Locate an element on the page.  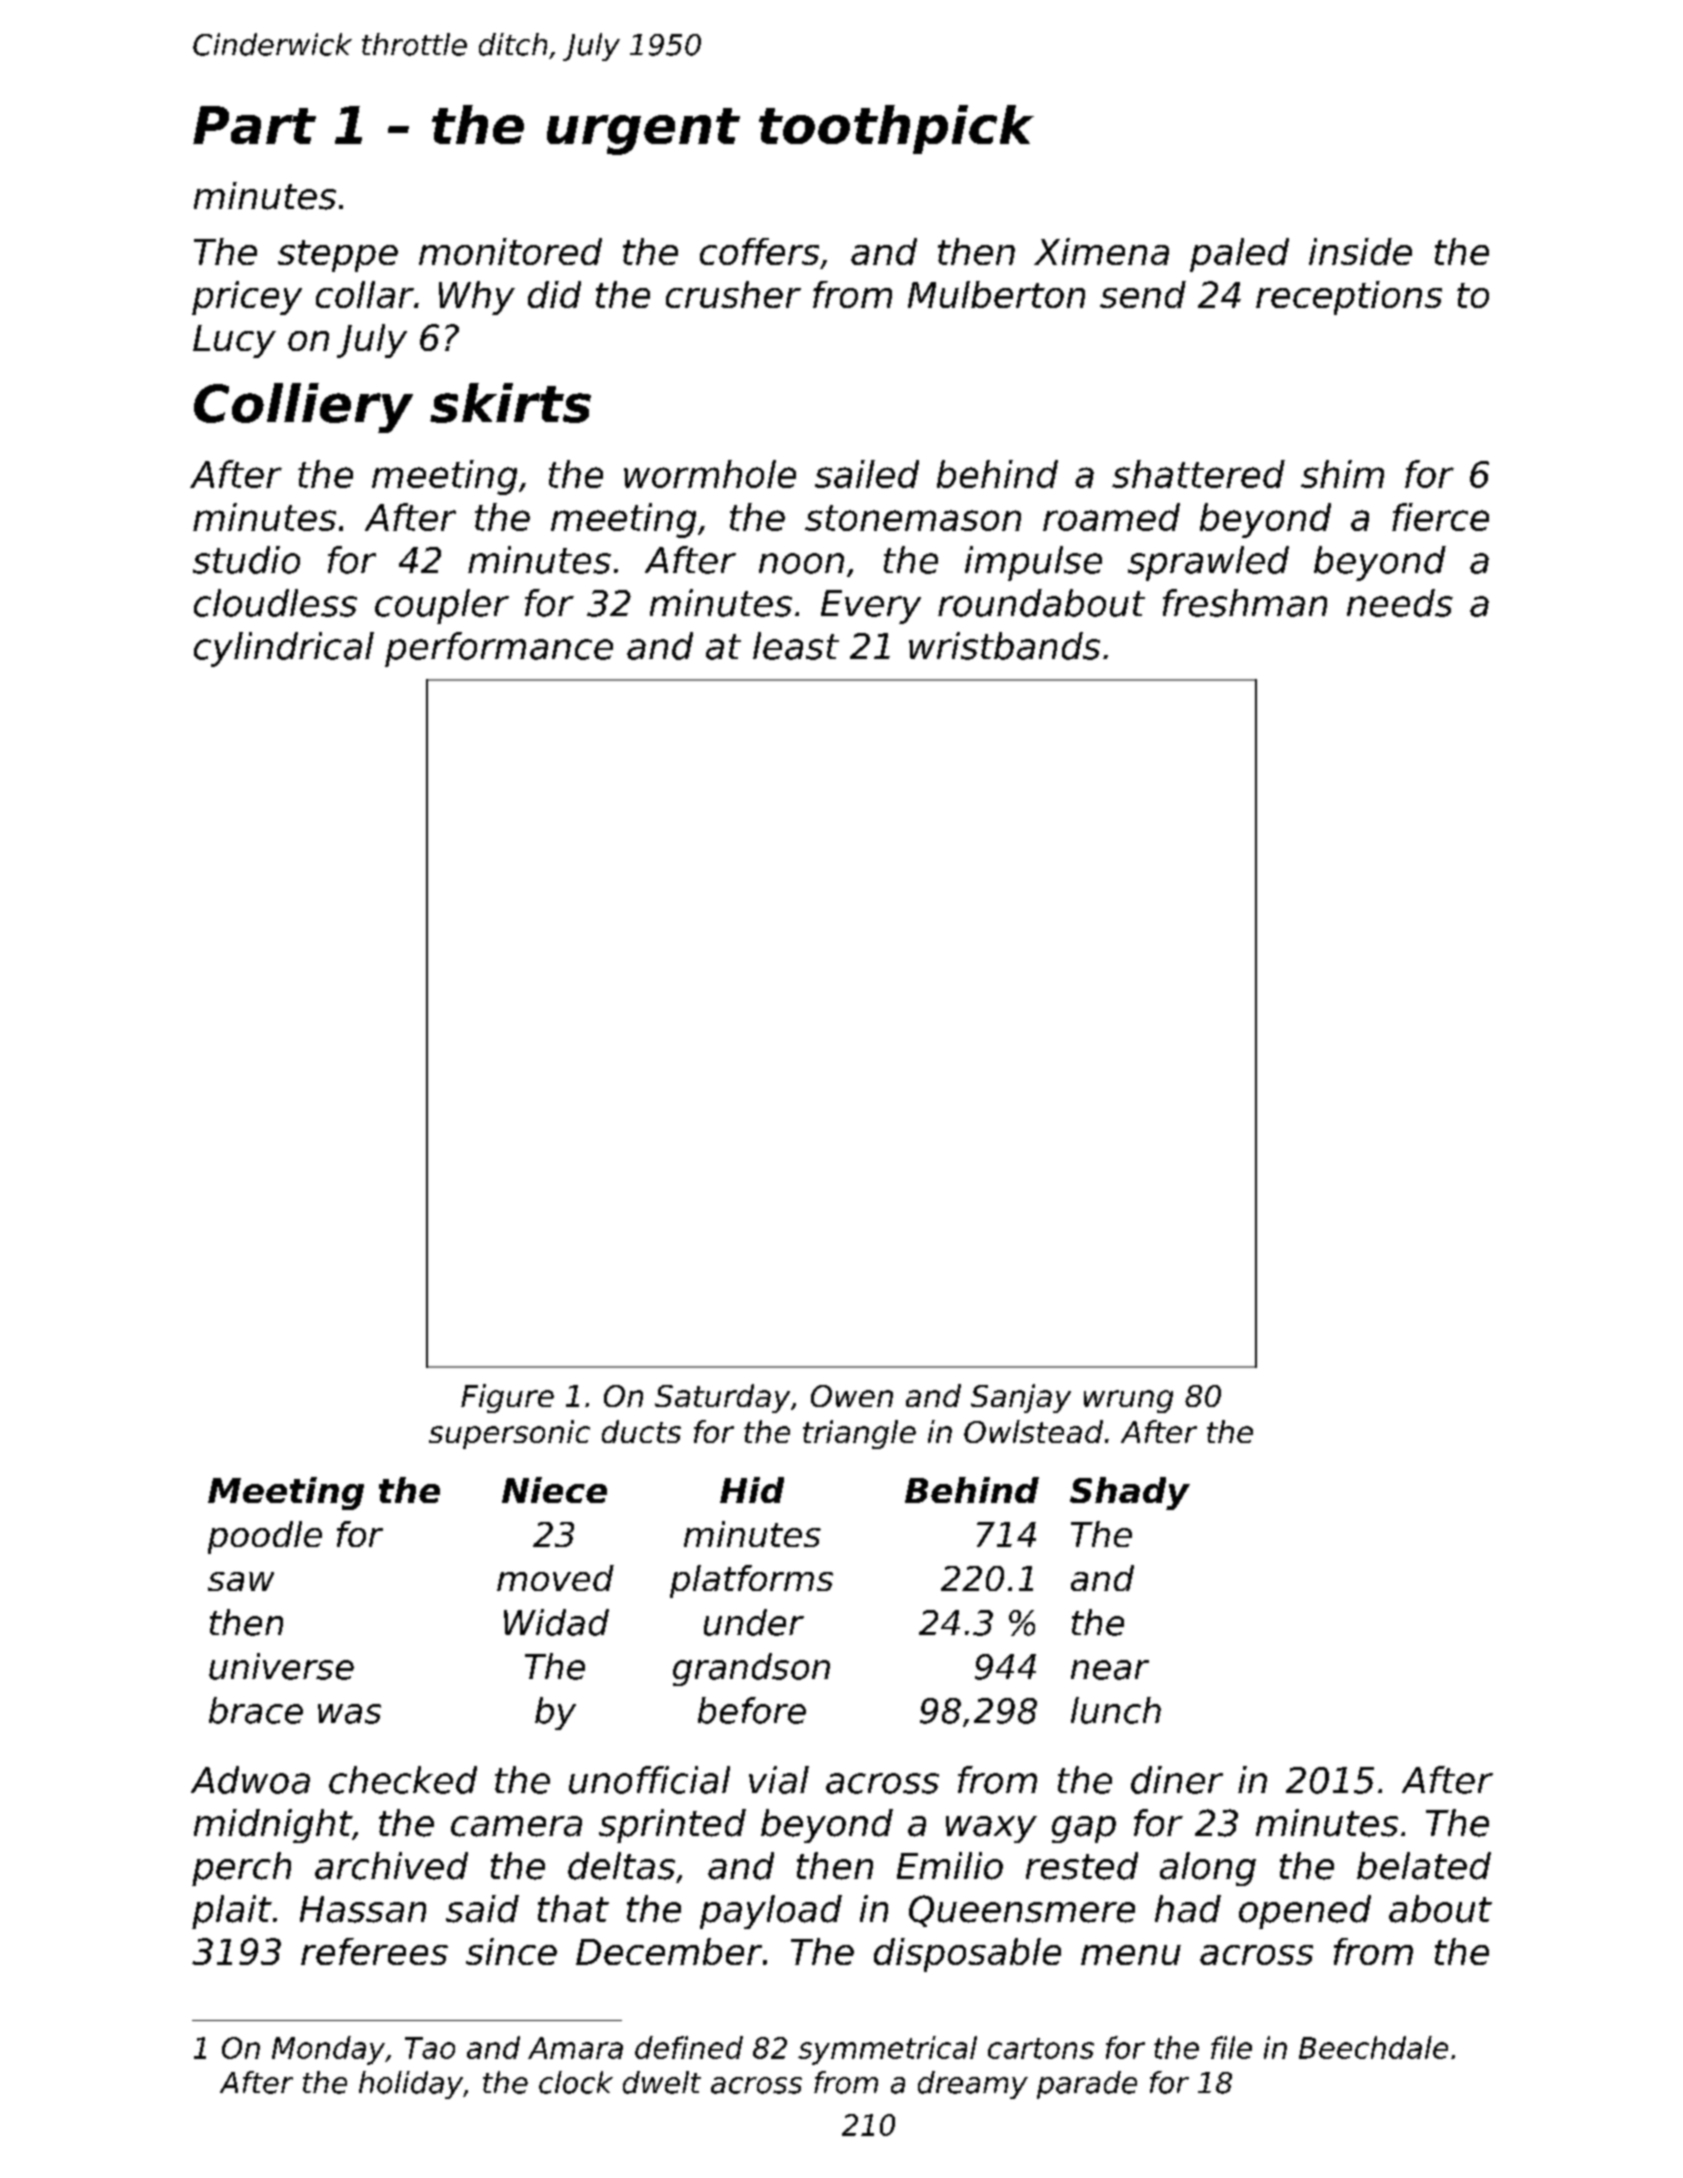
parade is located at coordinates (1087, 2085).
